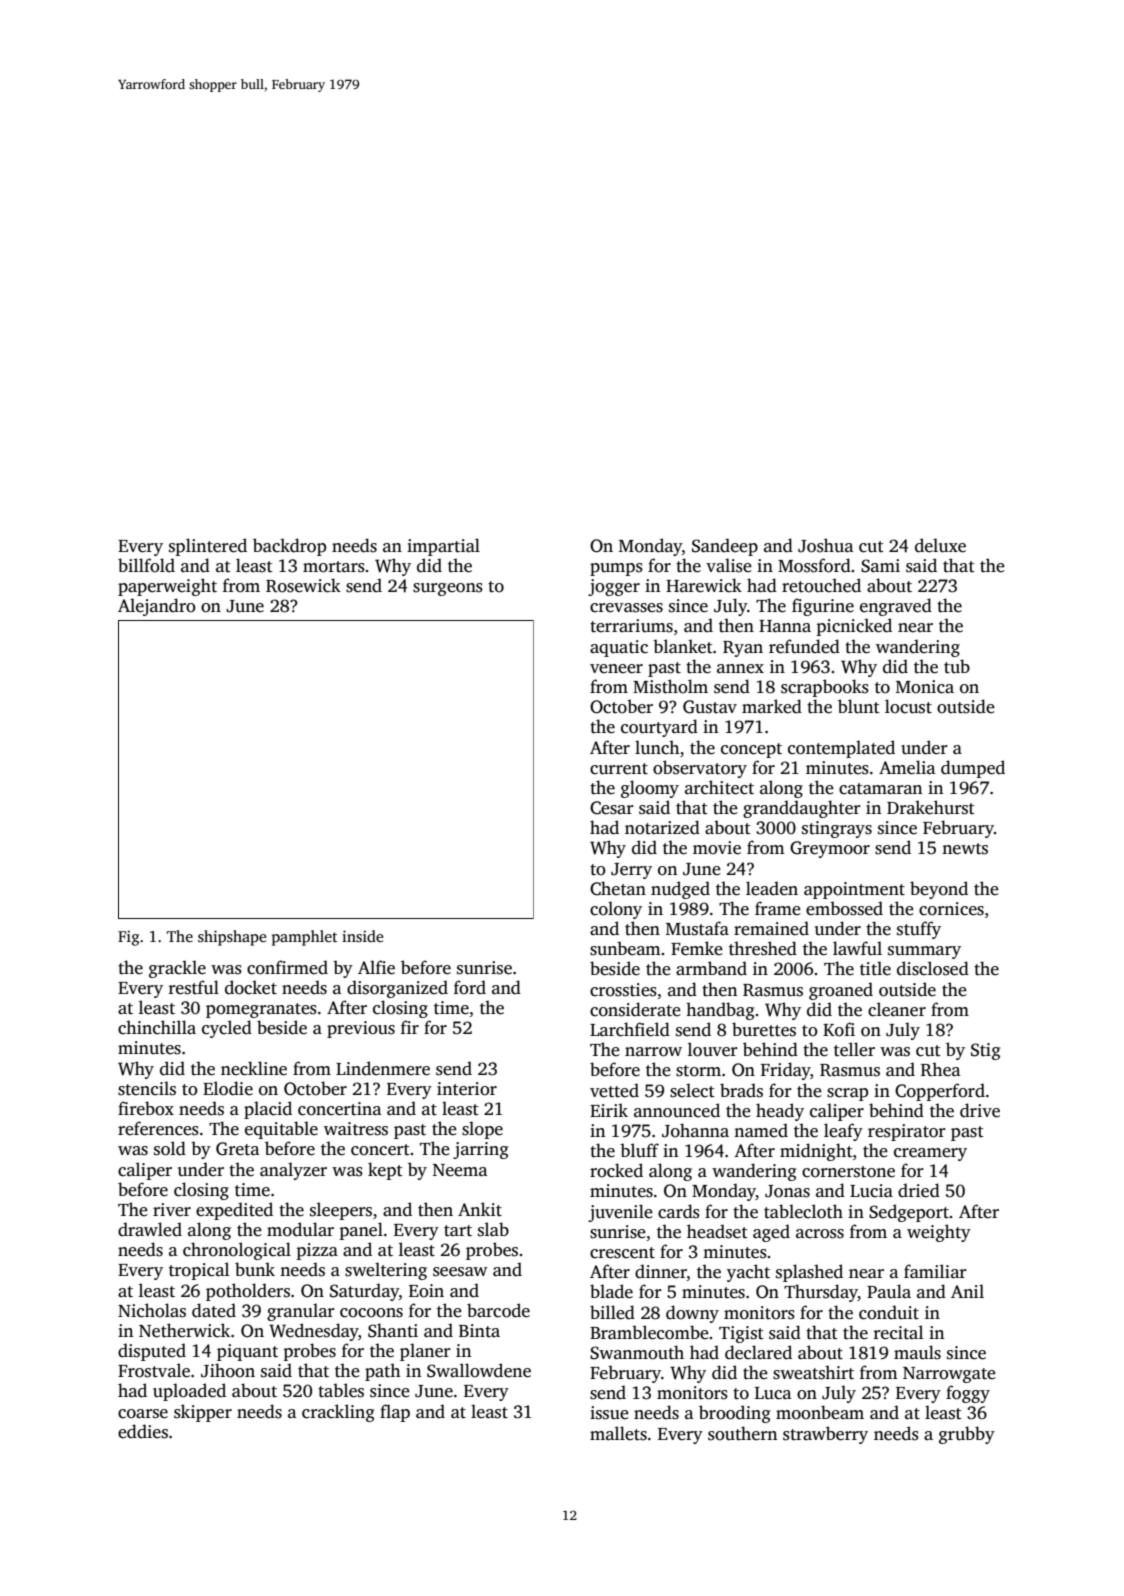 The width and height of the screenshot is (1124, 1596). I want to click on eddies, so click(143, 1431).
